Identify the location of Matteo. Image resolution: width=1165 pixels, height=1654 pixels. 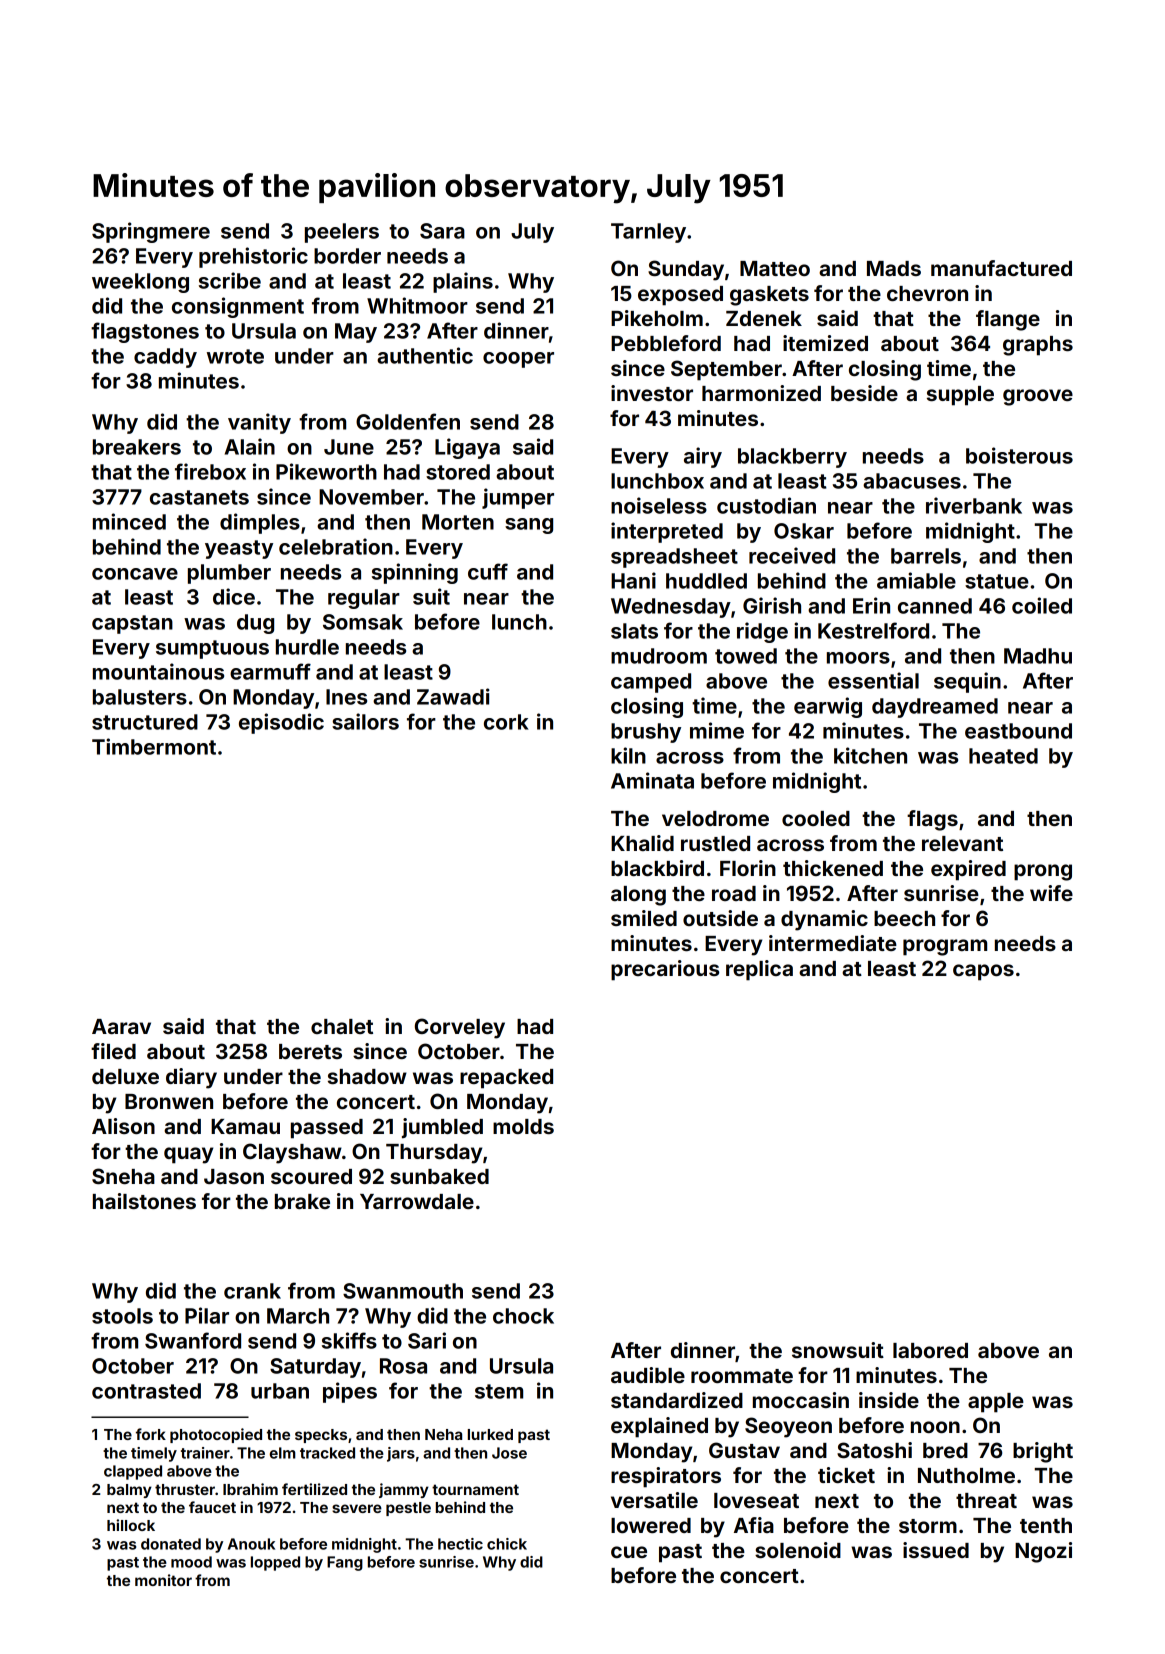
(775, 268).
